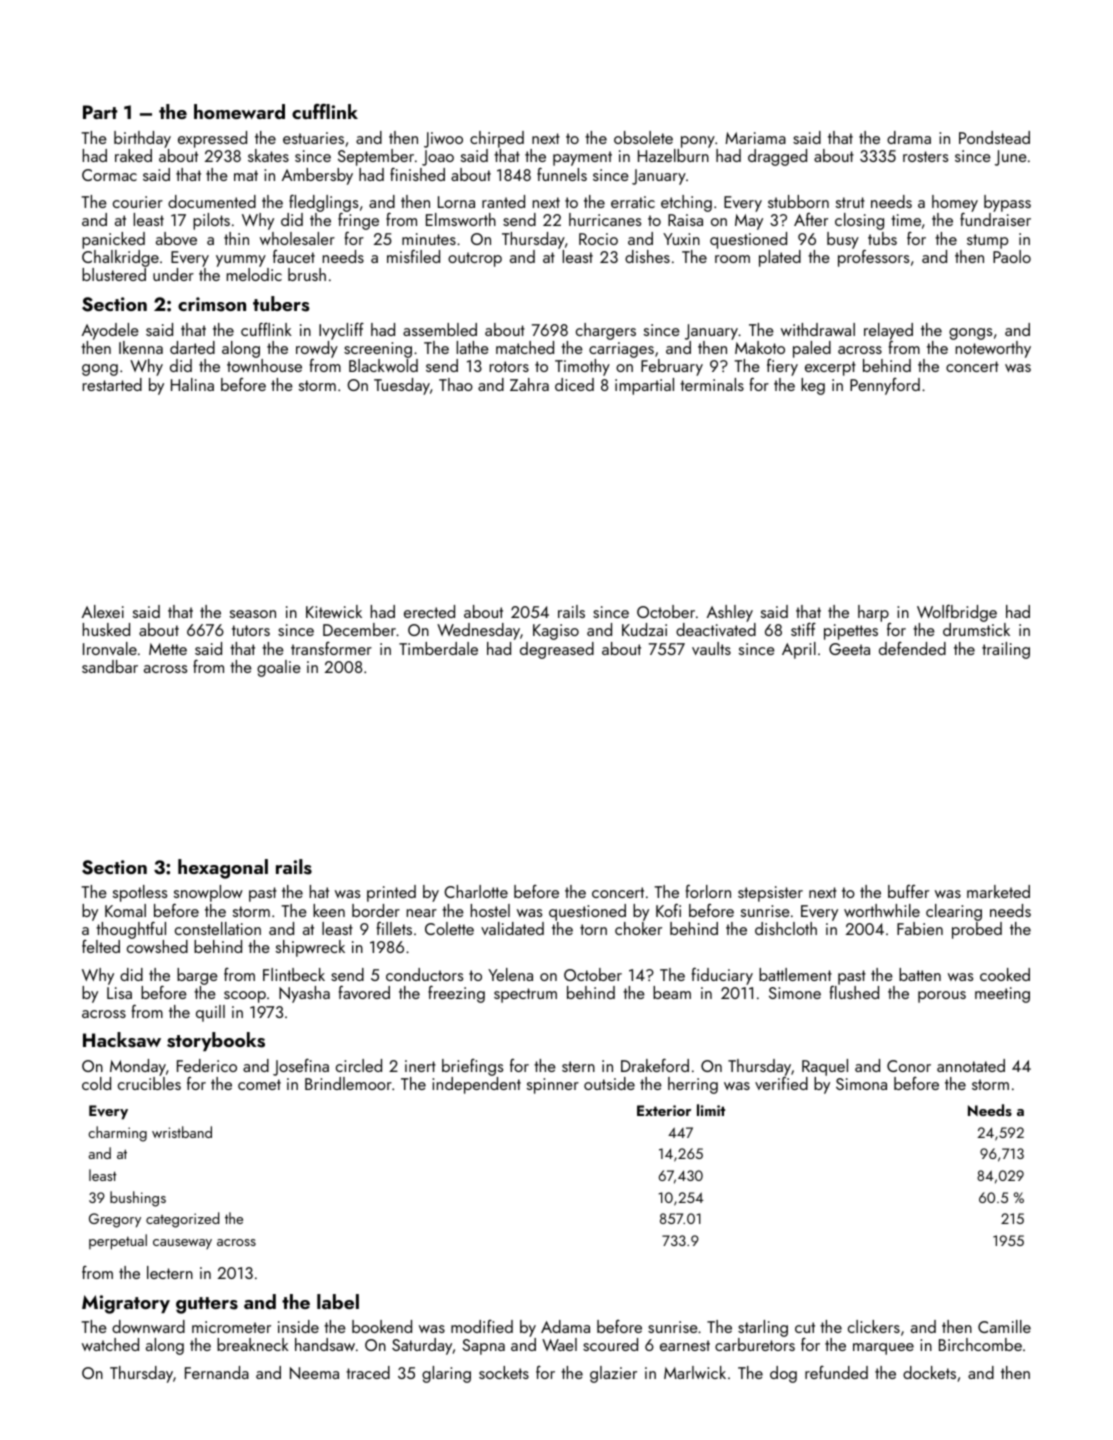 The image size is (1113, 1440). Describe the element at coordinates (140, 893) in the document. I see `spotless` at that location.
